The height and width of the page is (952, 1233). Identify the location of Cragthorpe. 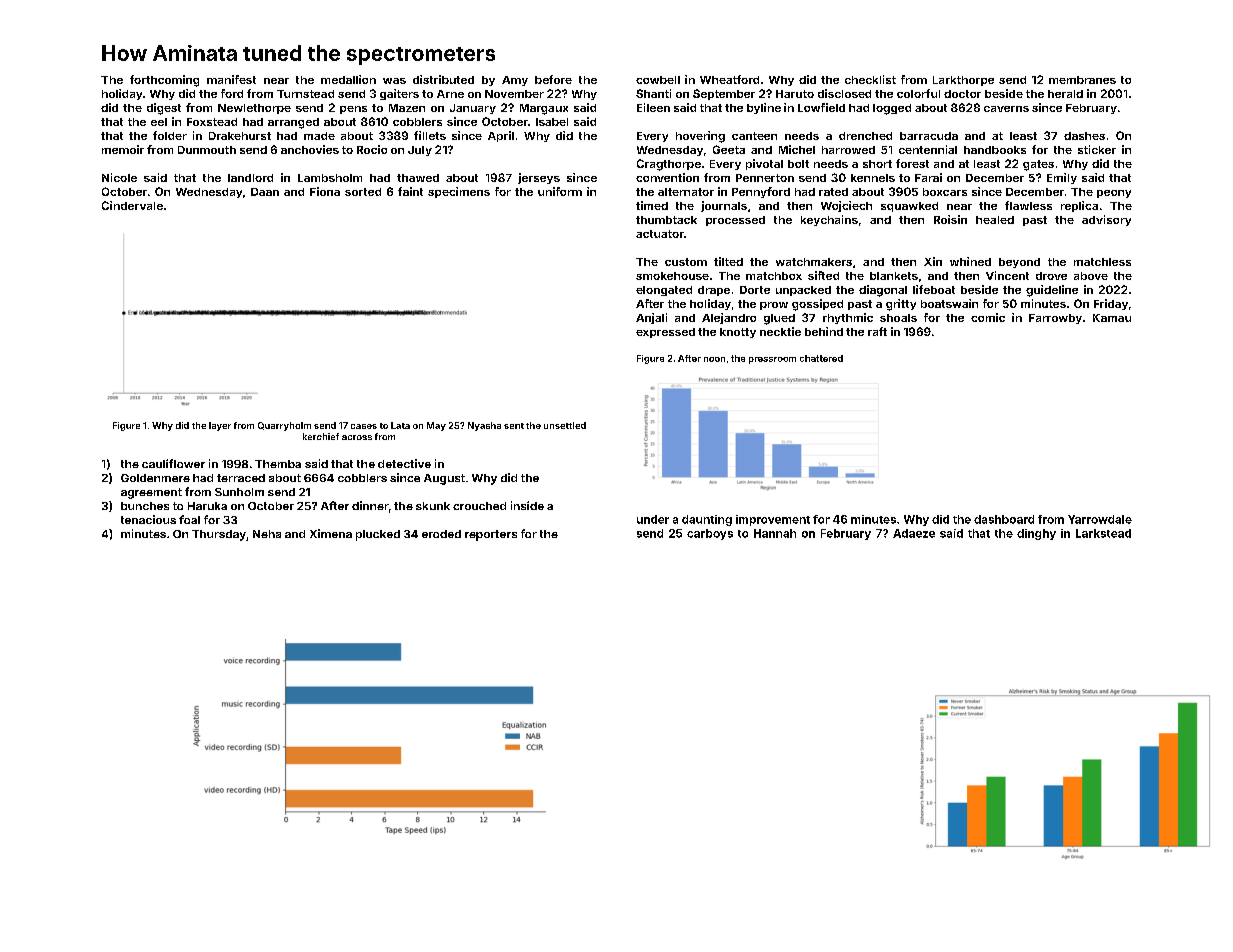
(669, 165).
